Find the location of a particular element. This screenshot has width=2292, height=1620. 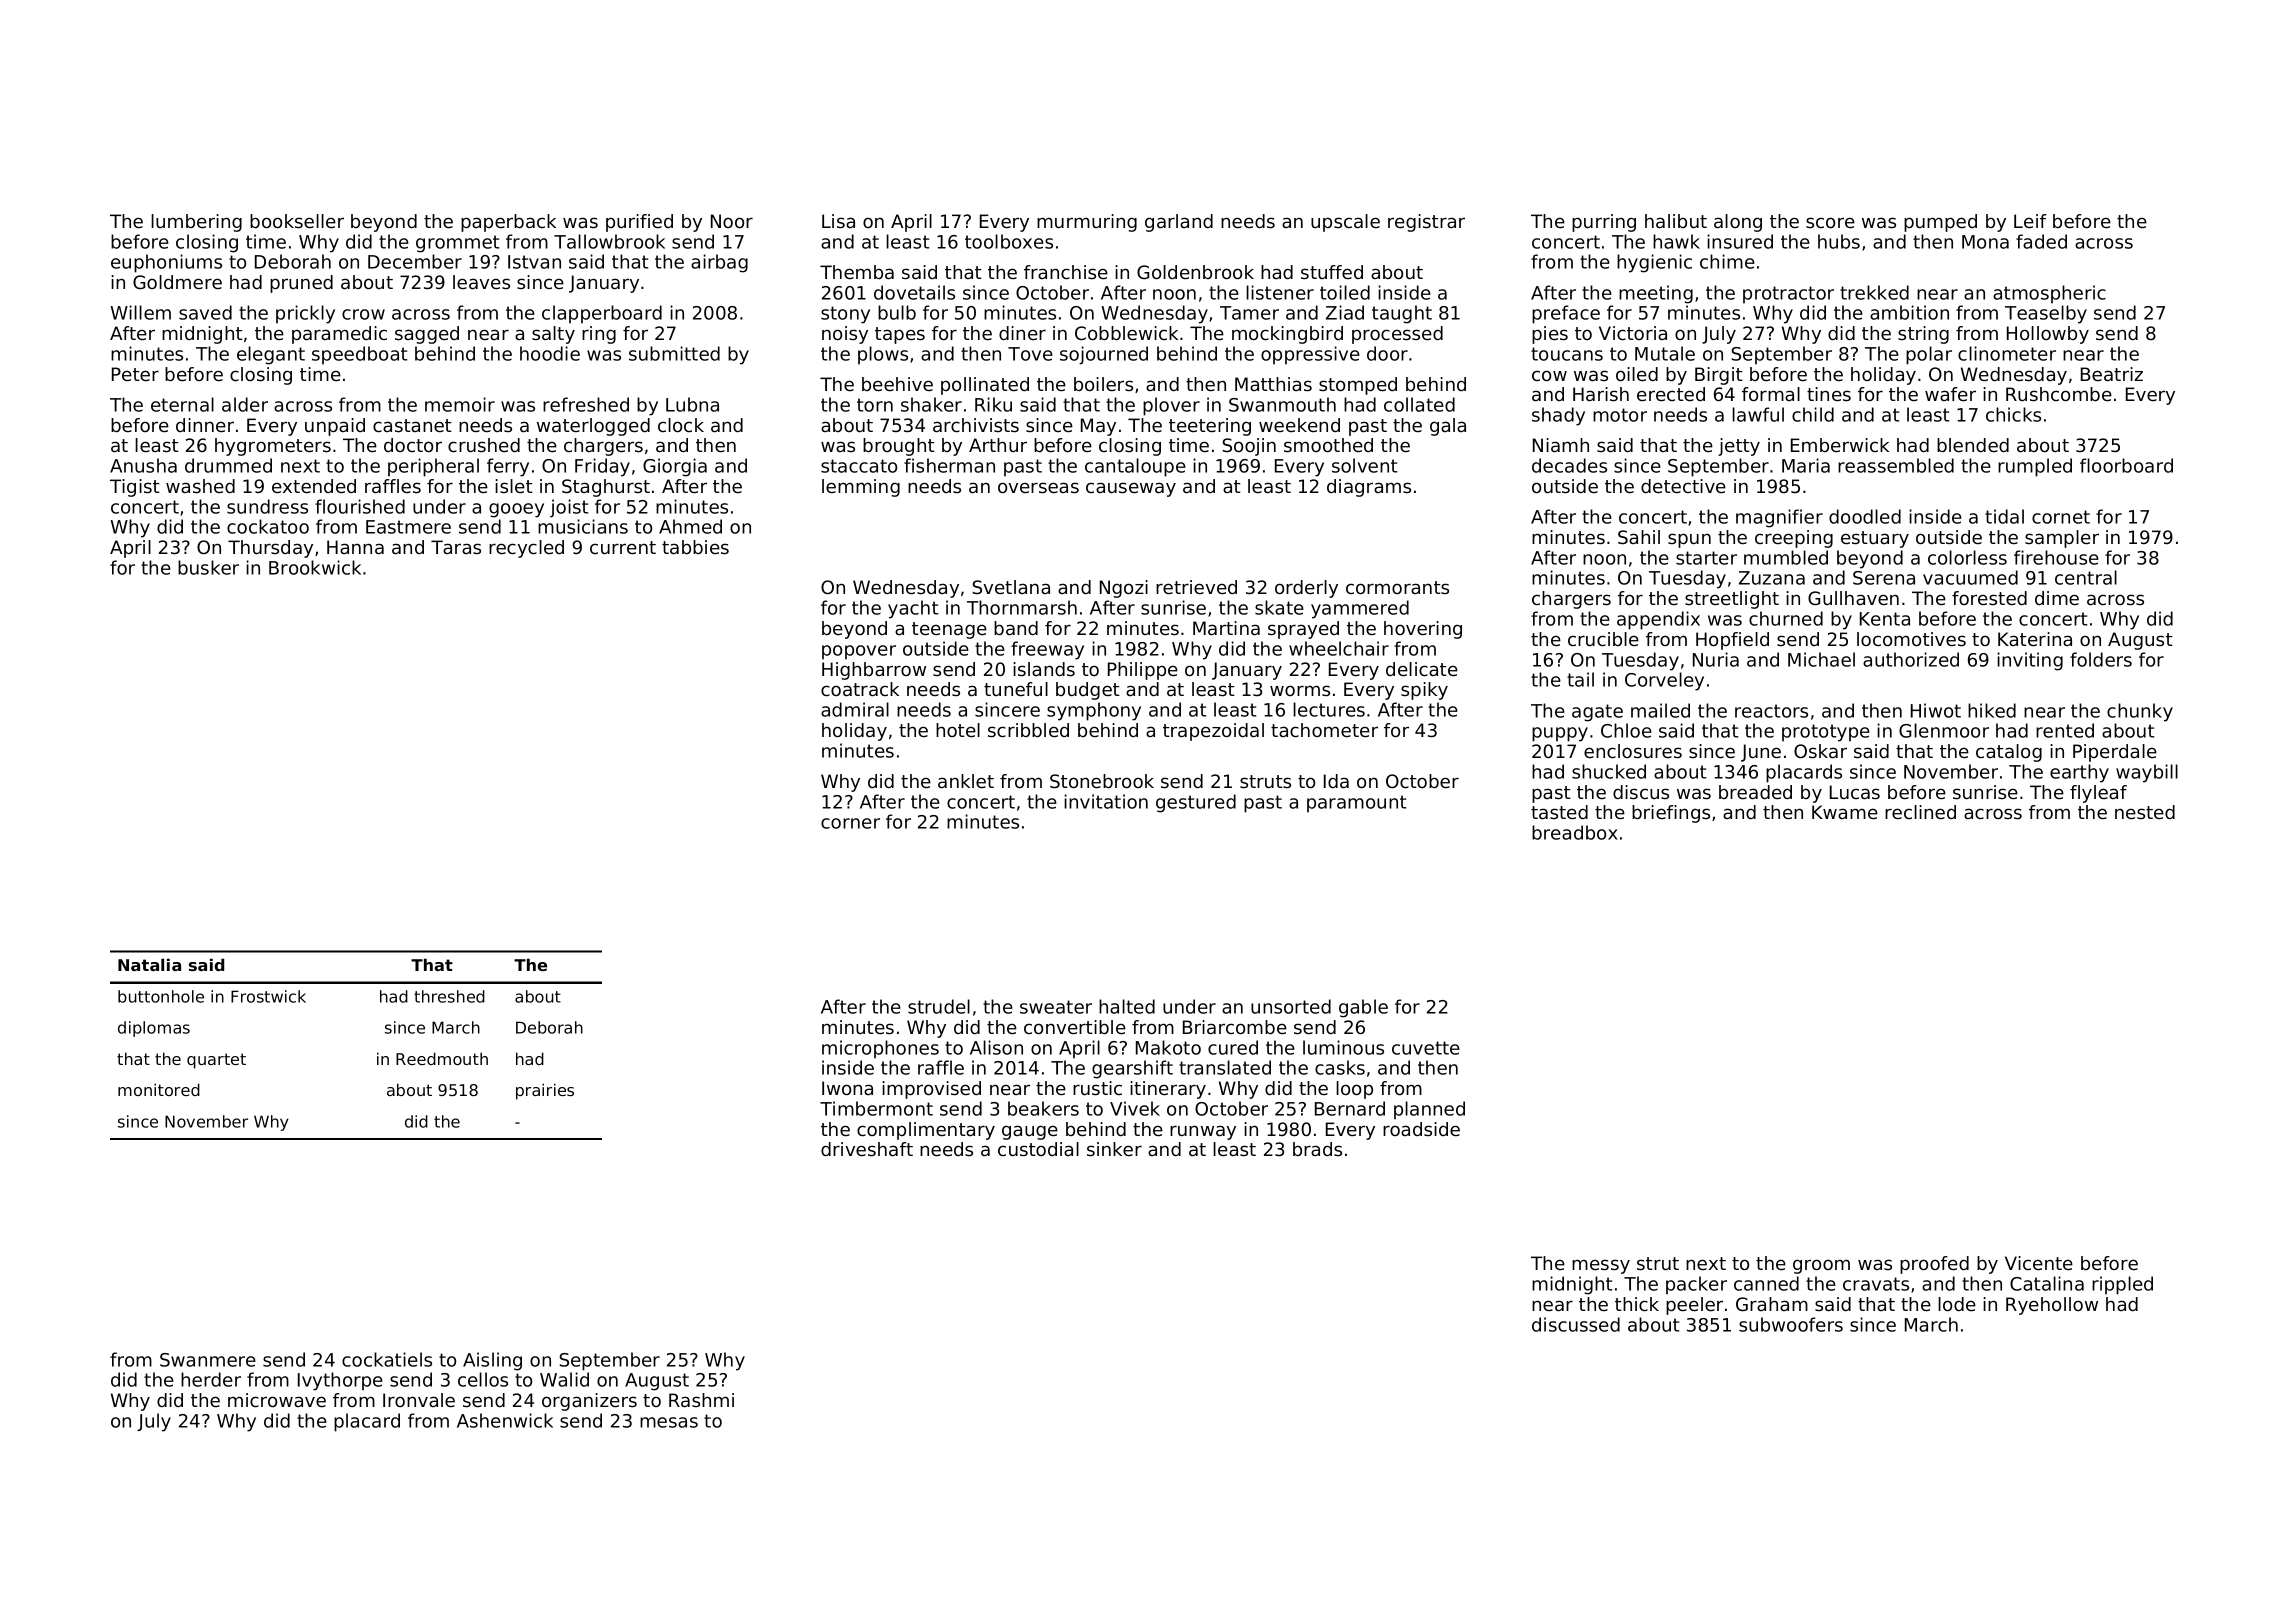

atmospheric is located at coordinates (2049, 294).
